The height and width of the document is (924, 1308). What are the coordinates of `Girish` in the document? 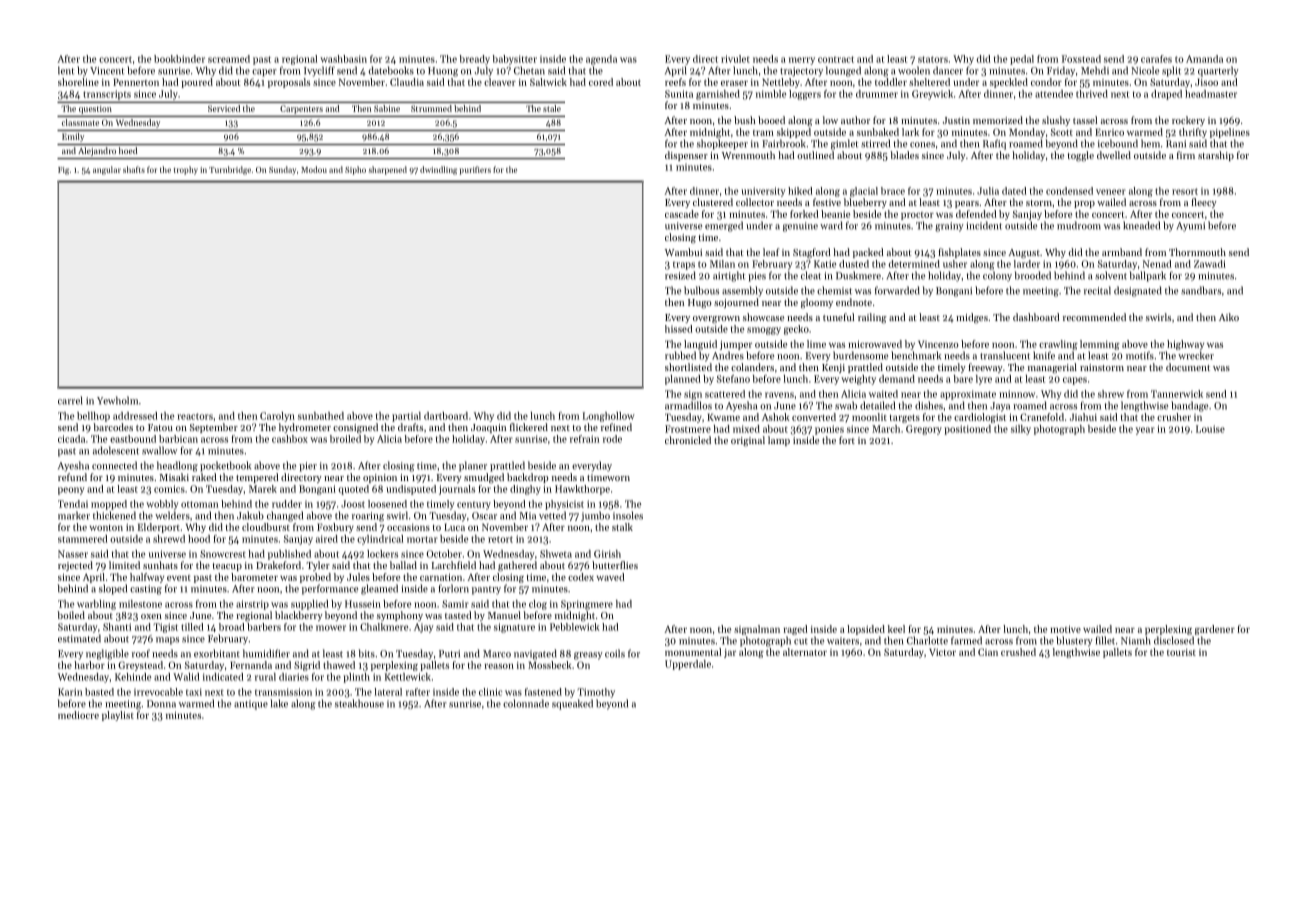 It's located at (607, 554).
